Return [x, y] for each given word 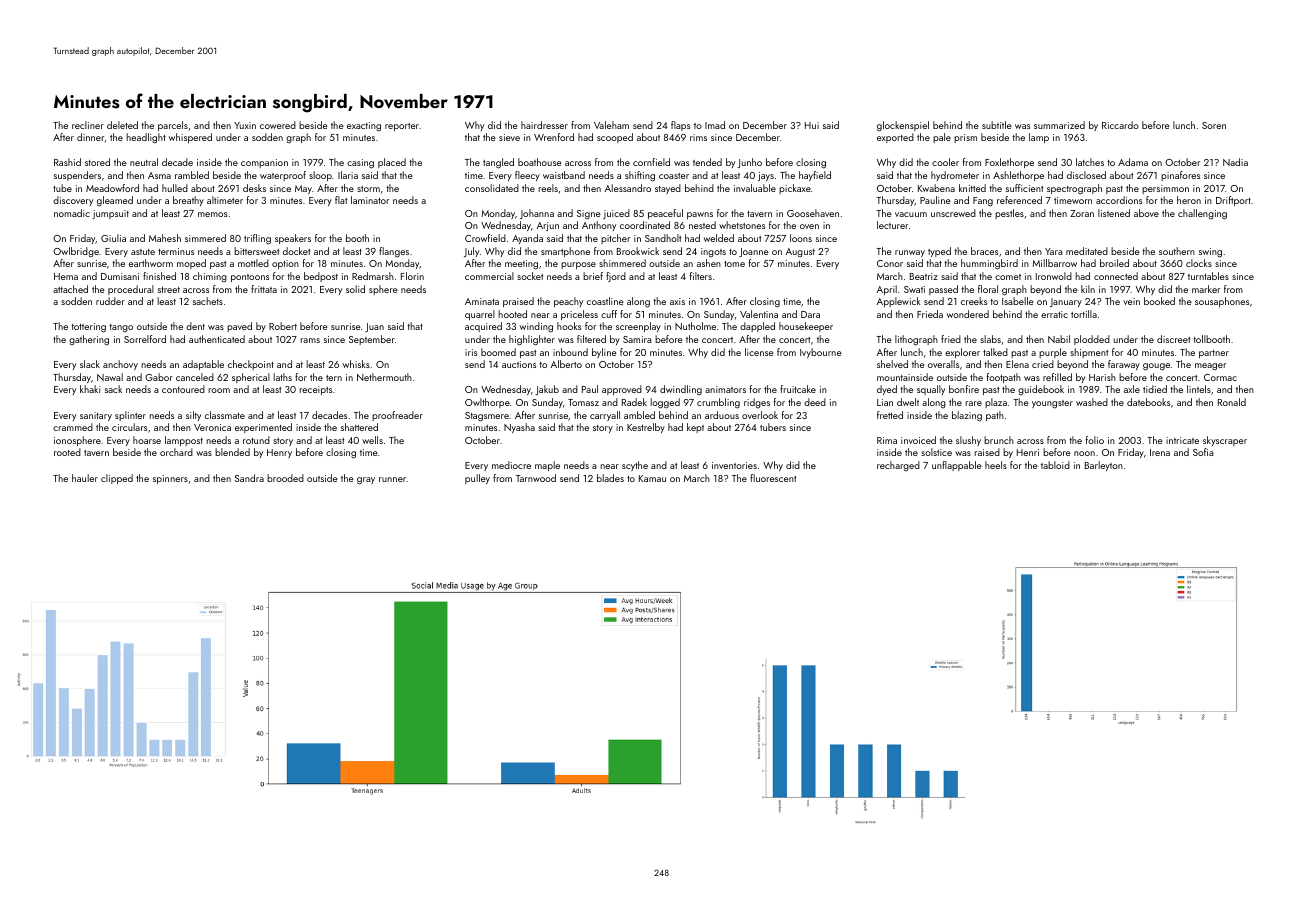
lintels [1199, 389]
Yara [1054, 251]
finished [159, 276]
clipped [117, 479]
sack [113, 389]
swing [1210, 253]
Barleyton [1104, 466]
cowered [278, 125]
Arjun [548, 226]
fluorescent [773, 478]
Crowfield [485, 238]
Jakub [547, 390]
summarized [1059, 125]
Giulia [113, 238]
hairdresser [544, 125]
